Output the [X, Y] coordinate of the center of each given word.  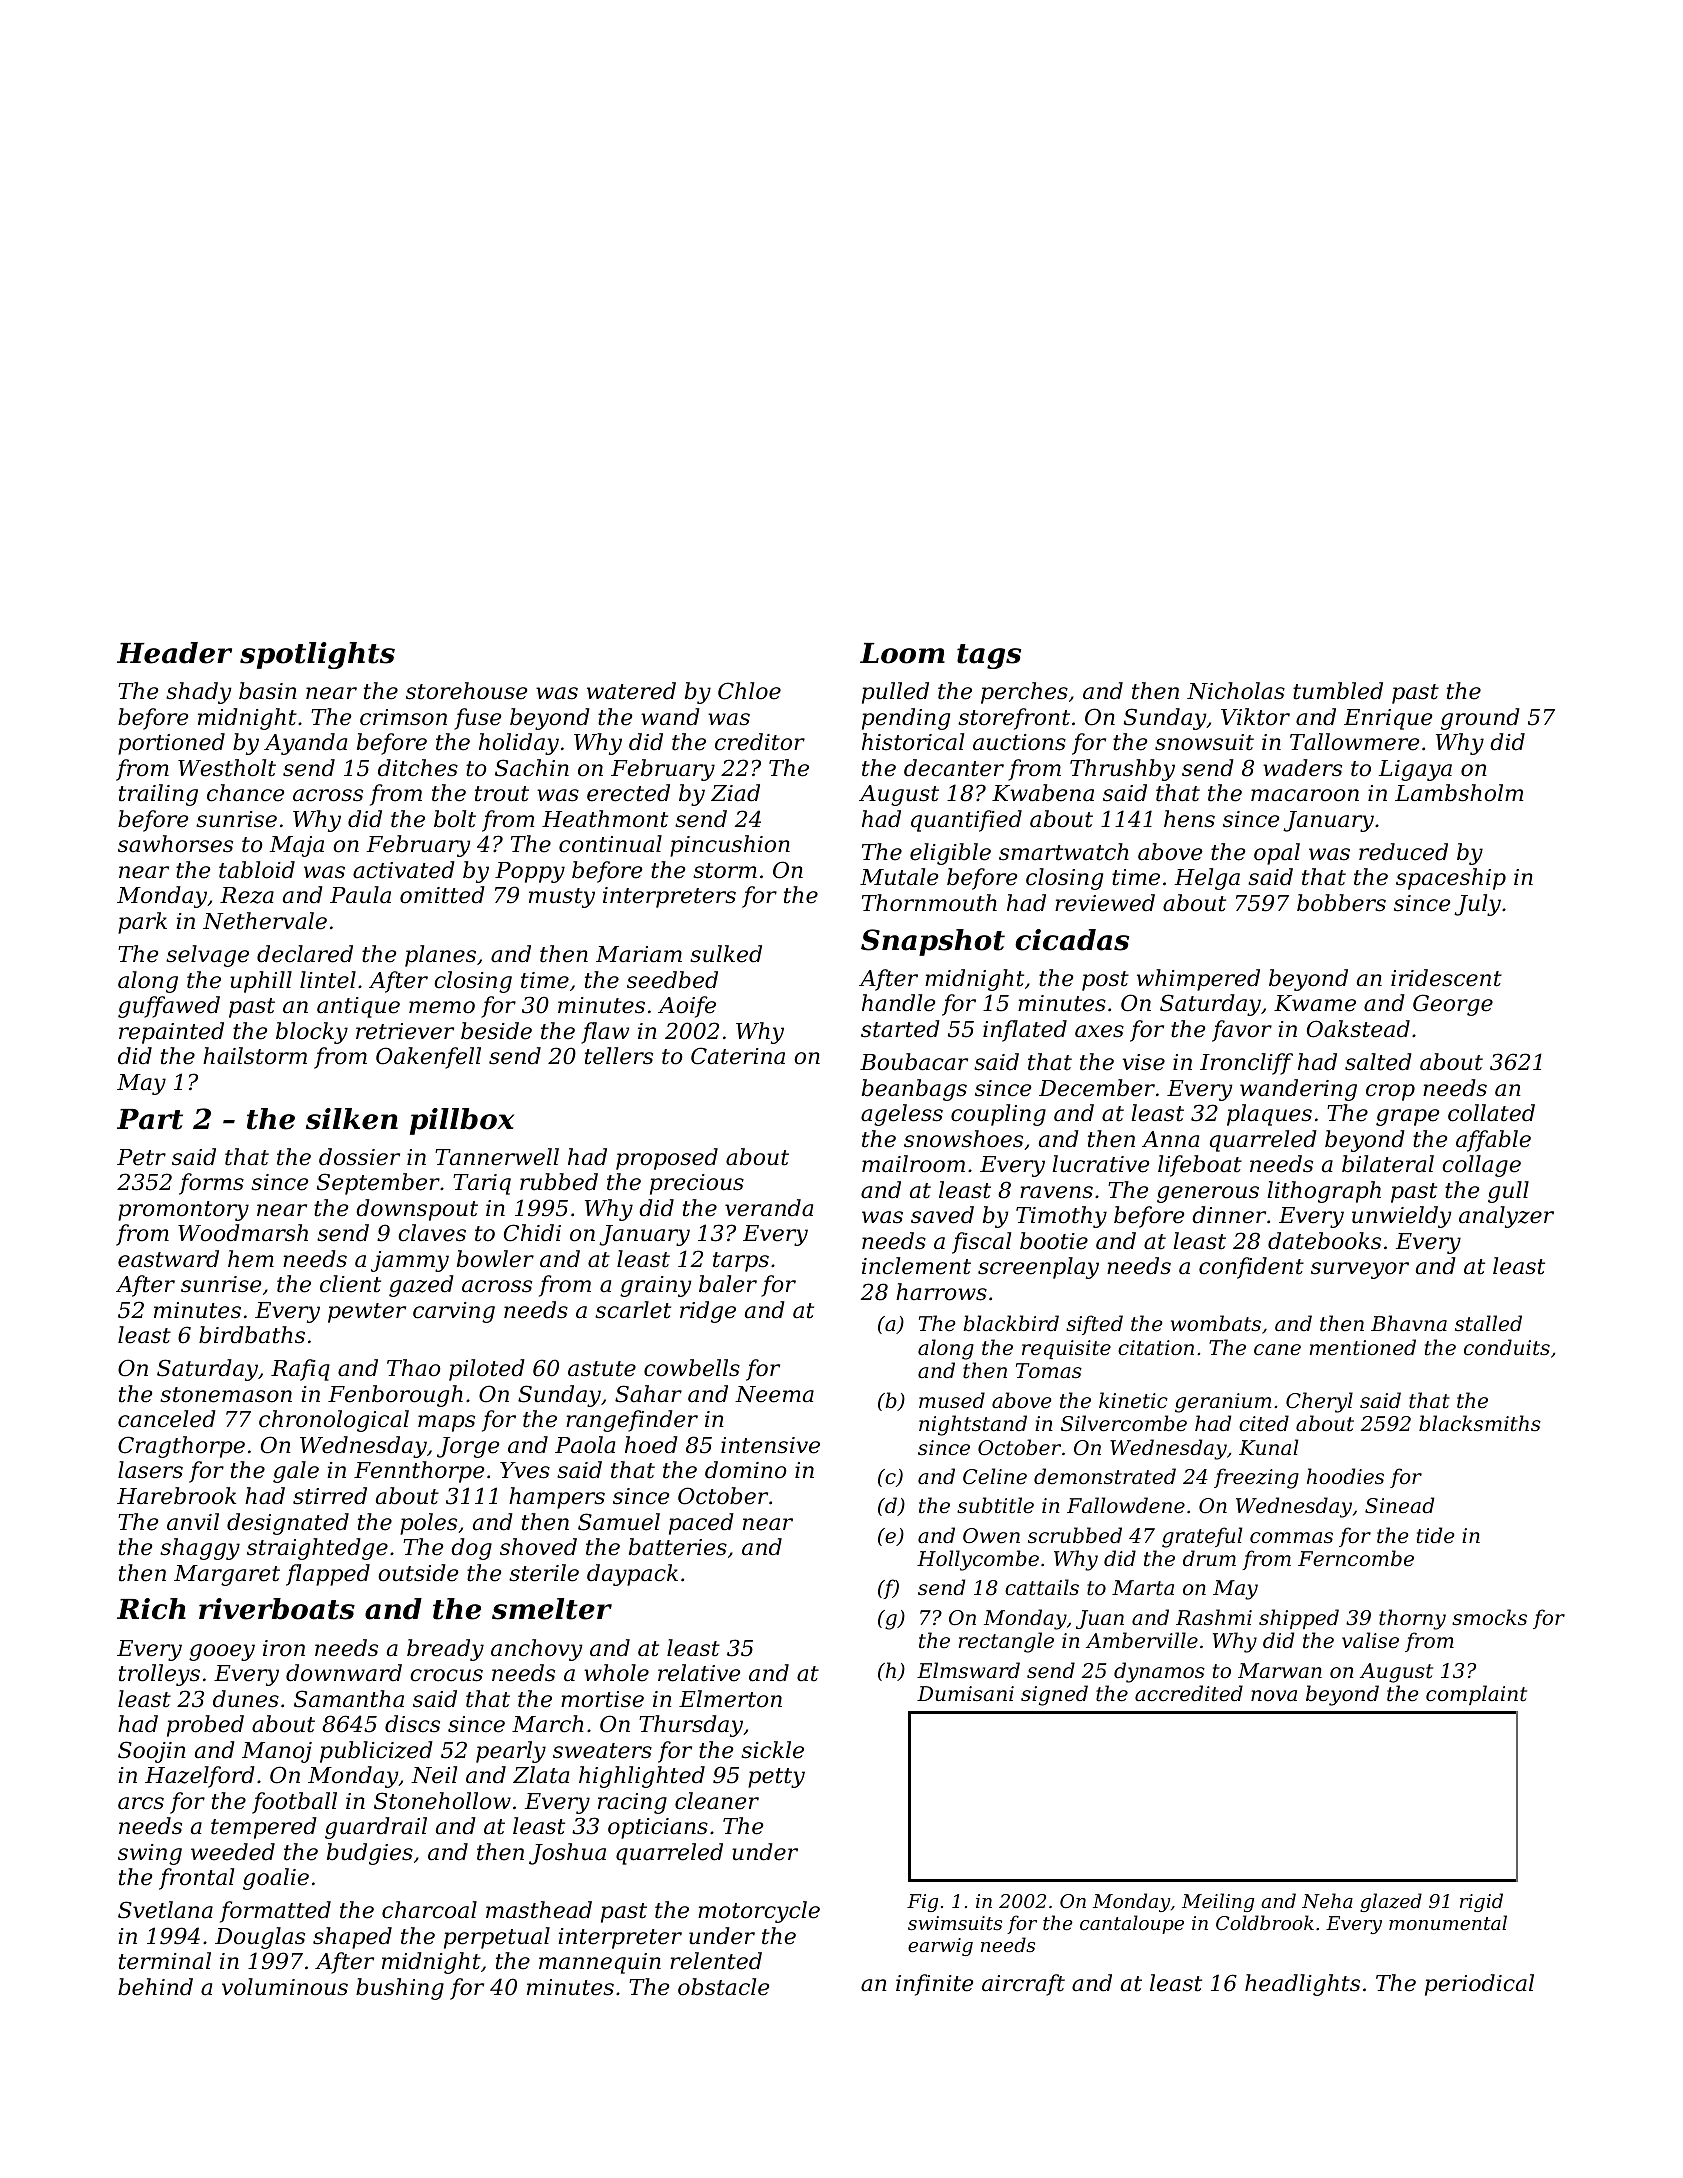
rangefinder [632, 1421]
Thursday [691, 1726]
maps [446, 1423]
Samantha [349, 1699]
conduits [1507, 1347]
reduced [1403, 852]
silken [352, 1119]
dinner [1229, 1215]
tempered [264, 1828]
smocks [1489, 1617]
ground [1480, 719]
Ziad [735, 793]
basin [268, 691]
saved [942, 1215]
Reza [247, 895]
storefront [1014, 719]
